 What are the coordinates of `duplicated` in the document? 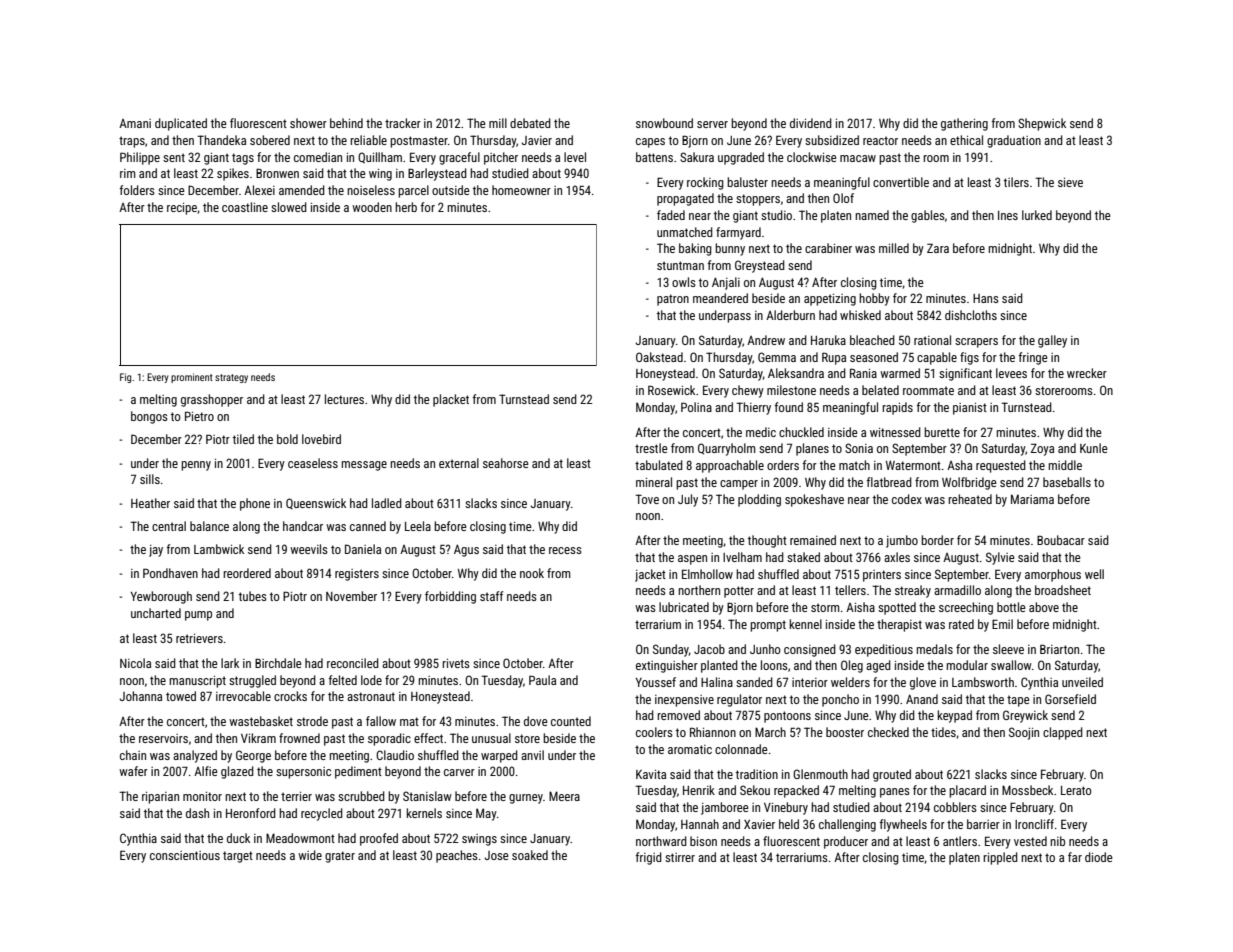 It's located at (181, 124).
